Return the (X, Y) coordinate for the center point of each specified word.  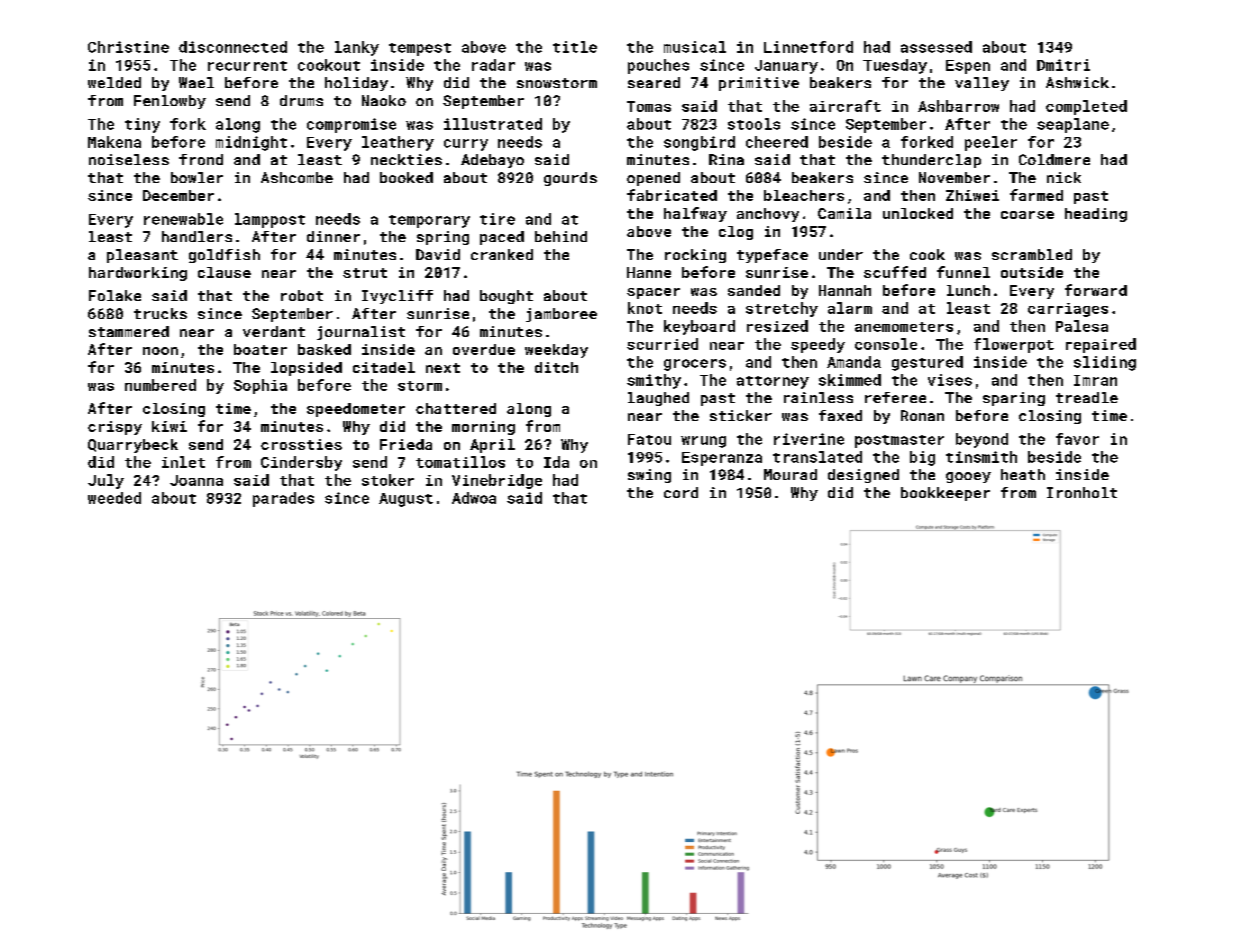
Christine (128, 47)
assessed (936, 47)
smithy (654, 381)
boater (260, 349)
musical (695, 47)
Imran (1095, 380)
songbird (699, 143)
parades (283, 499)
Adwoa (474, 498)
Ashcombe (297, 177)
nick (1064, 177)
